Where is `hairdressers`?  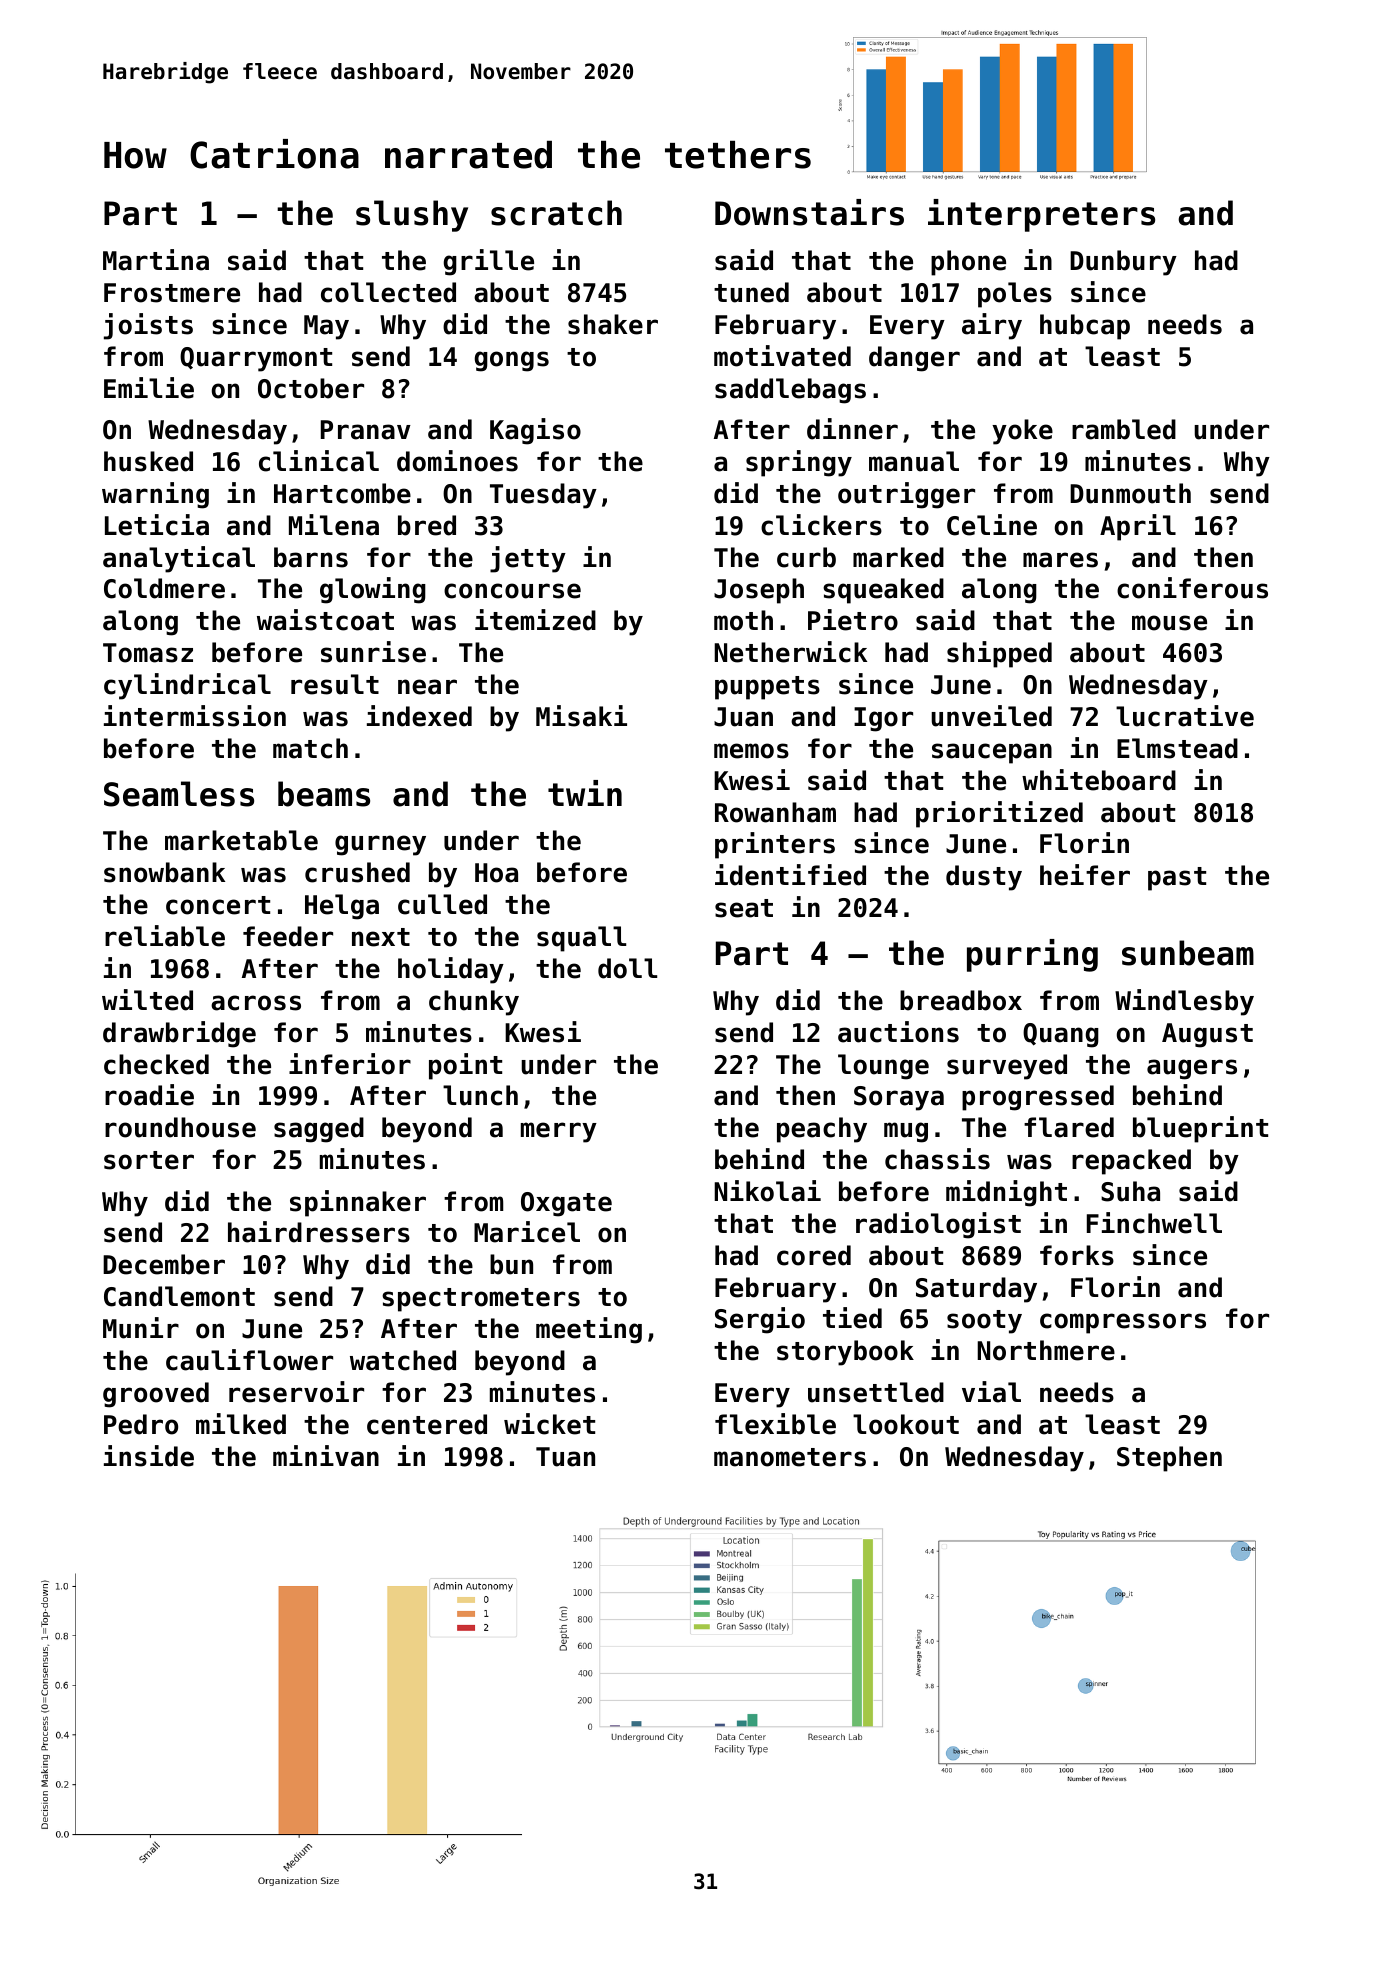
hairdressers is located at coordinates (319, 1232).
